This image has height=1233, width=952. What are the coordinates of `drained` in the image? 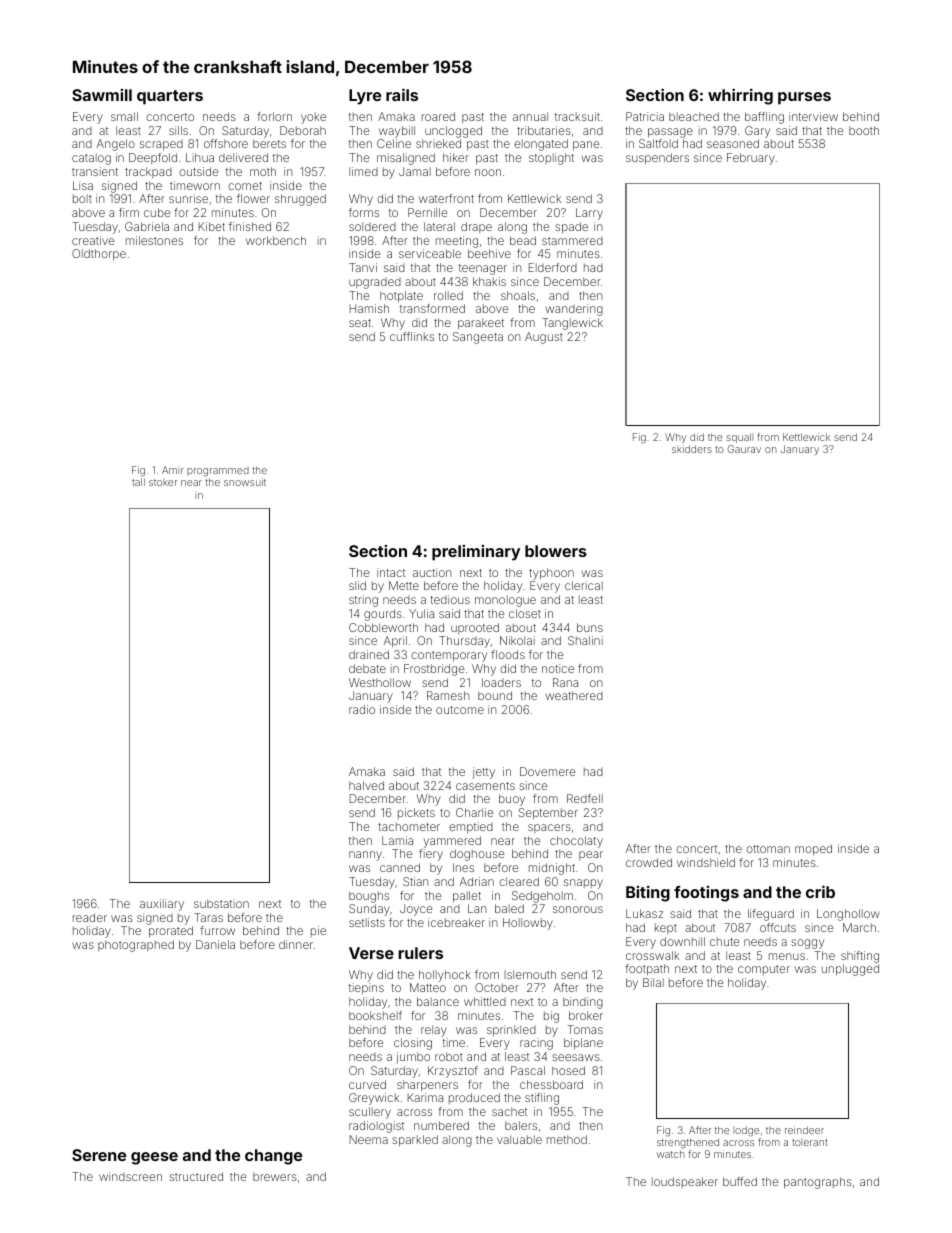 It's located at (369, 654).
